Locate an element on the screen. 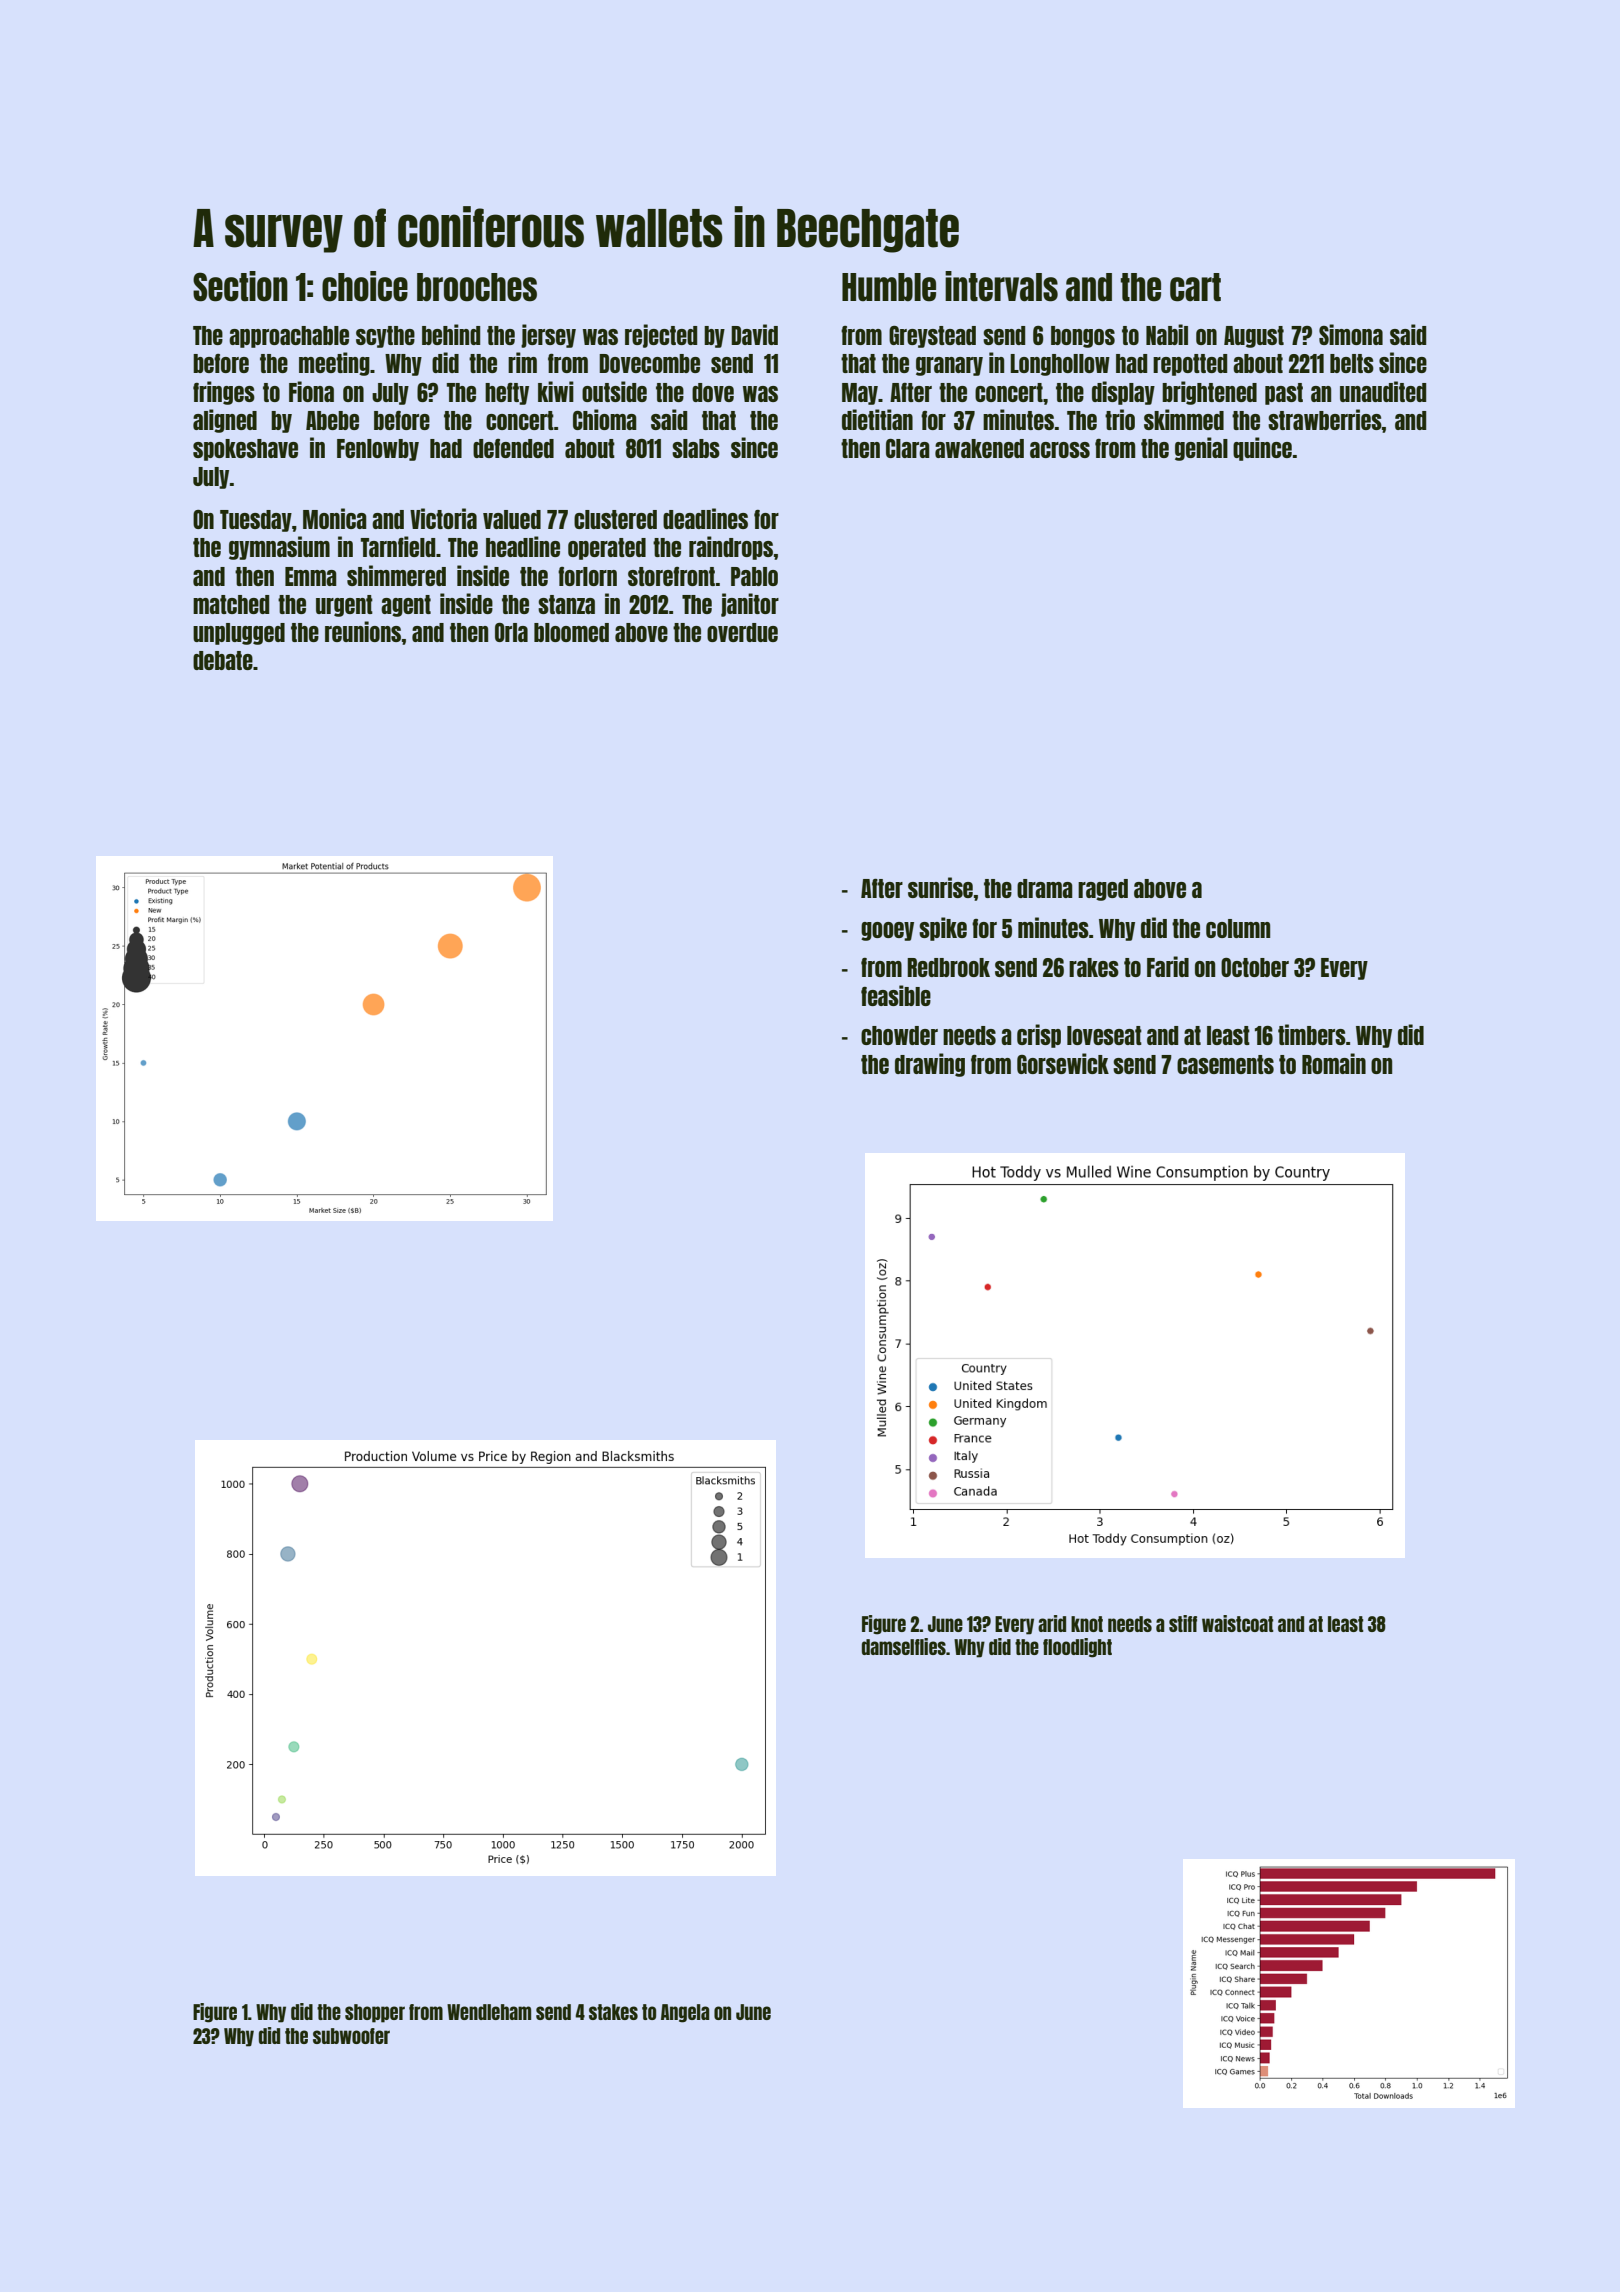 This screenshot has height=2292, width=1620. waistcoat is located at coordinates (1237, 1623).
